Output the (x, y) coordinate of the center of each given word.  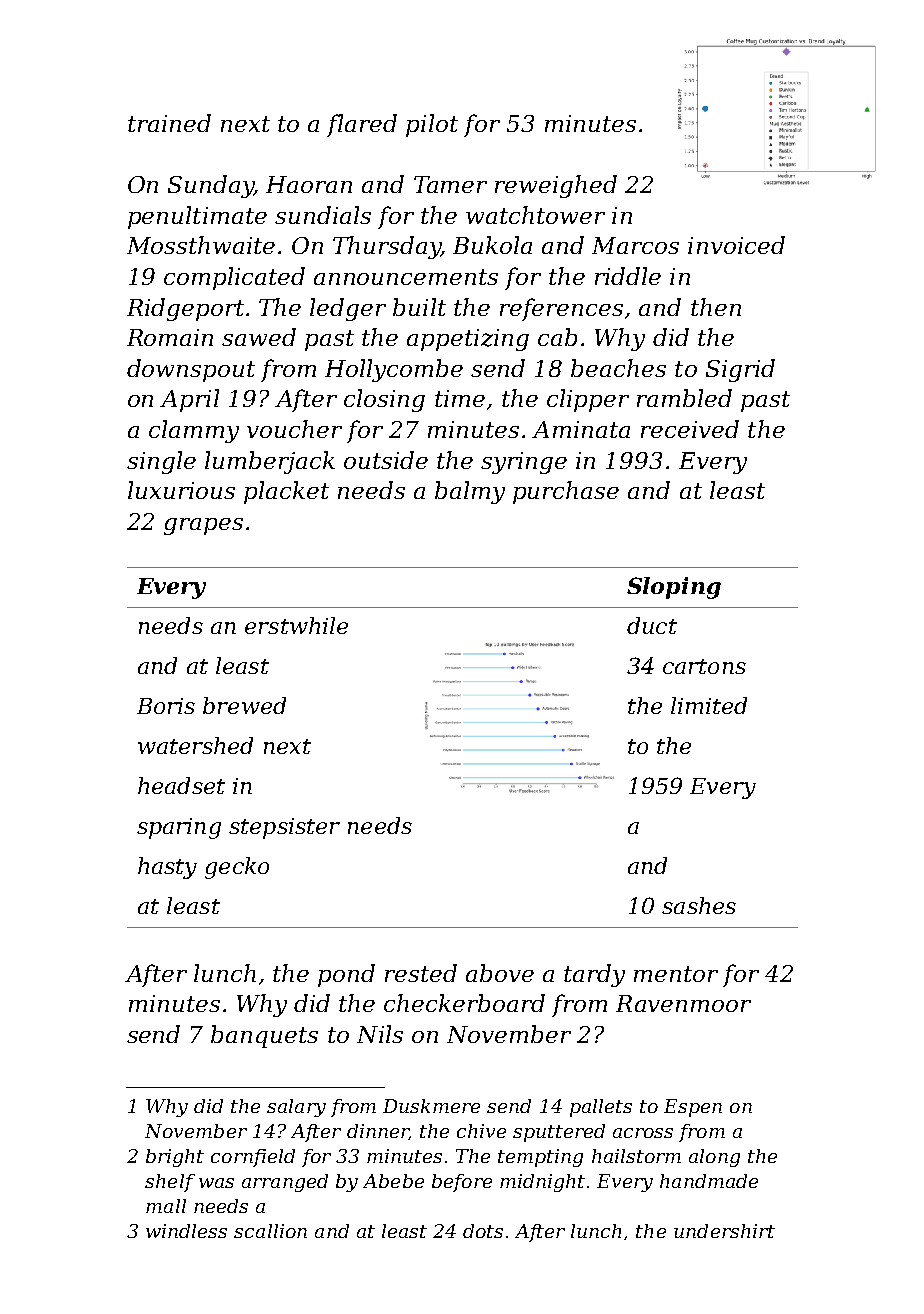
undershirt (724, 1231)
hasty (167, 868)
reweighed (556, 186)
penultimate (197, 217)
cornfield (253, 1158)
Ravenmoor (683, 1003)
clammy (194, 431)
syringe (524, 463)
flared (362, 125)
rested (421, 973)
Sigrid (740, 370)
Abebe (393, 1181)
